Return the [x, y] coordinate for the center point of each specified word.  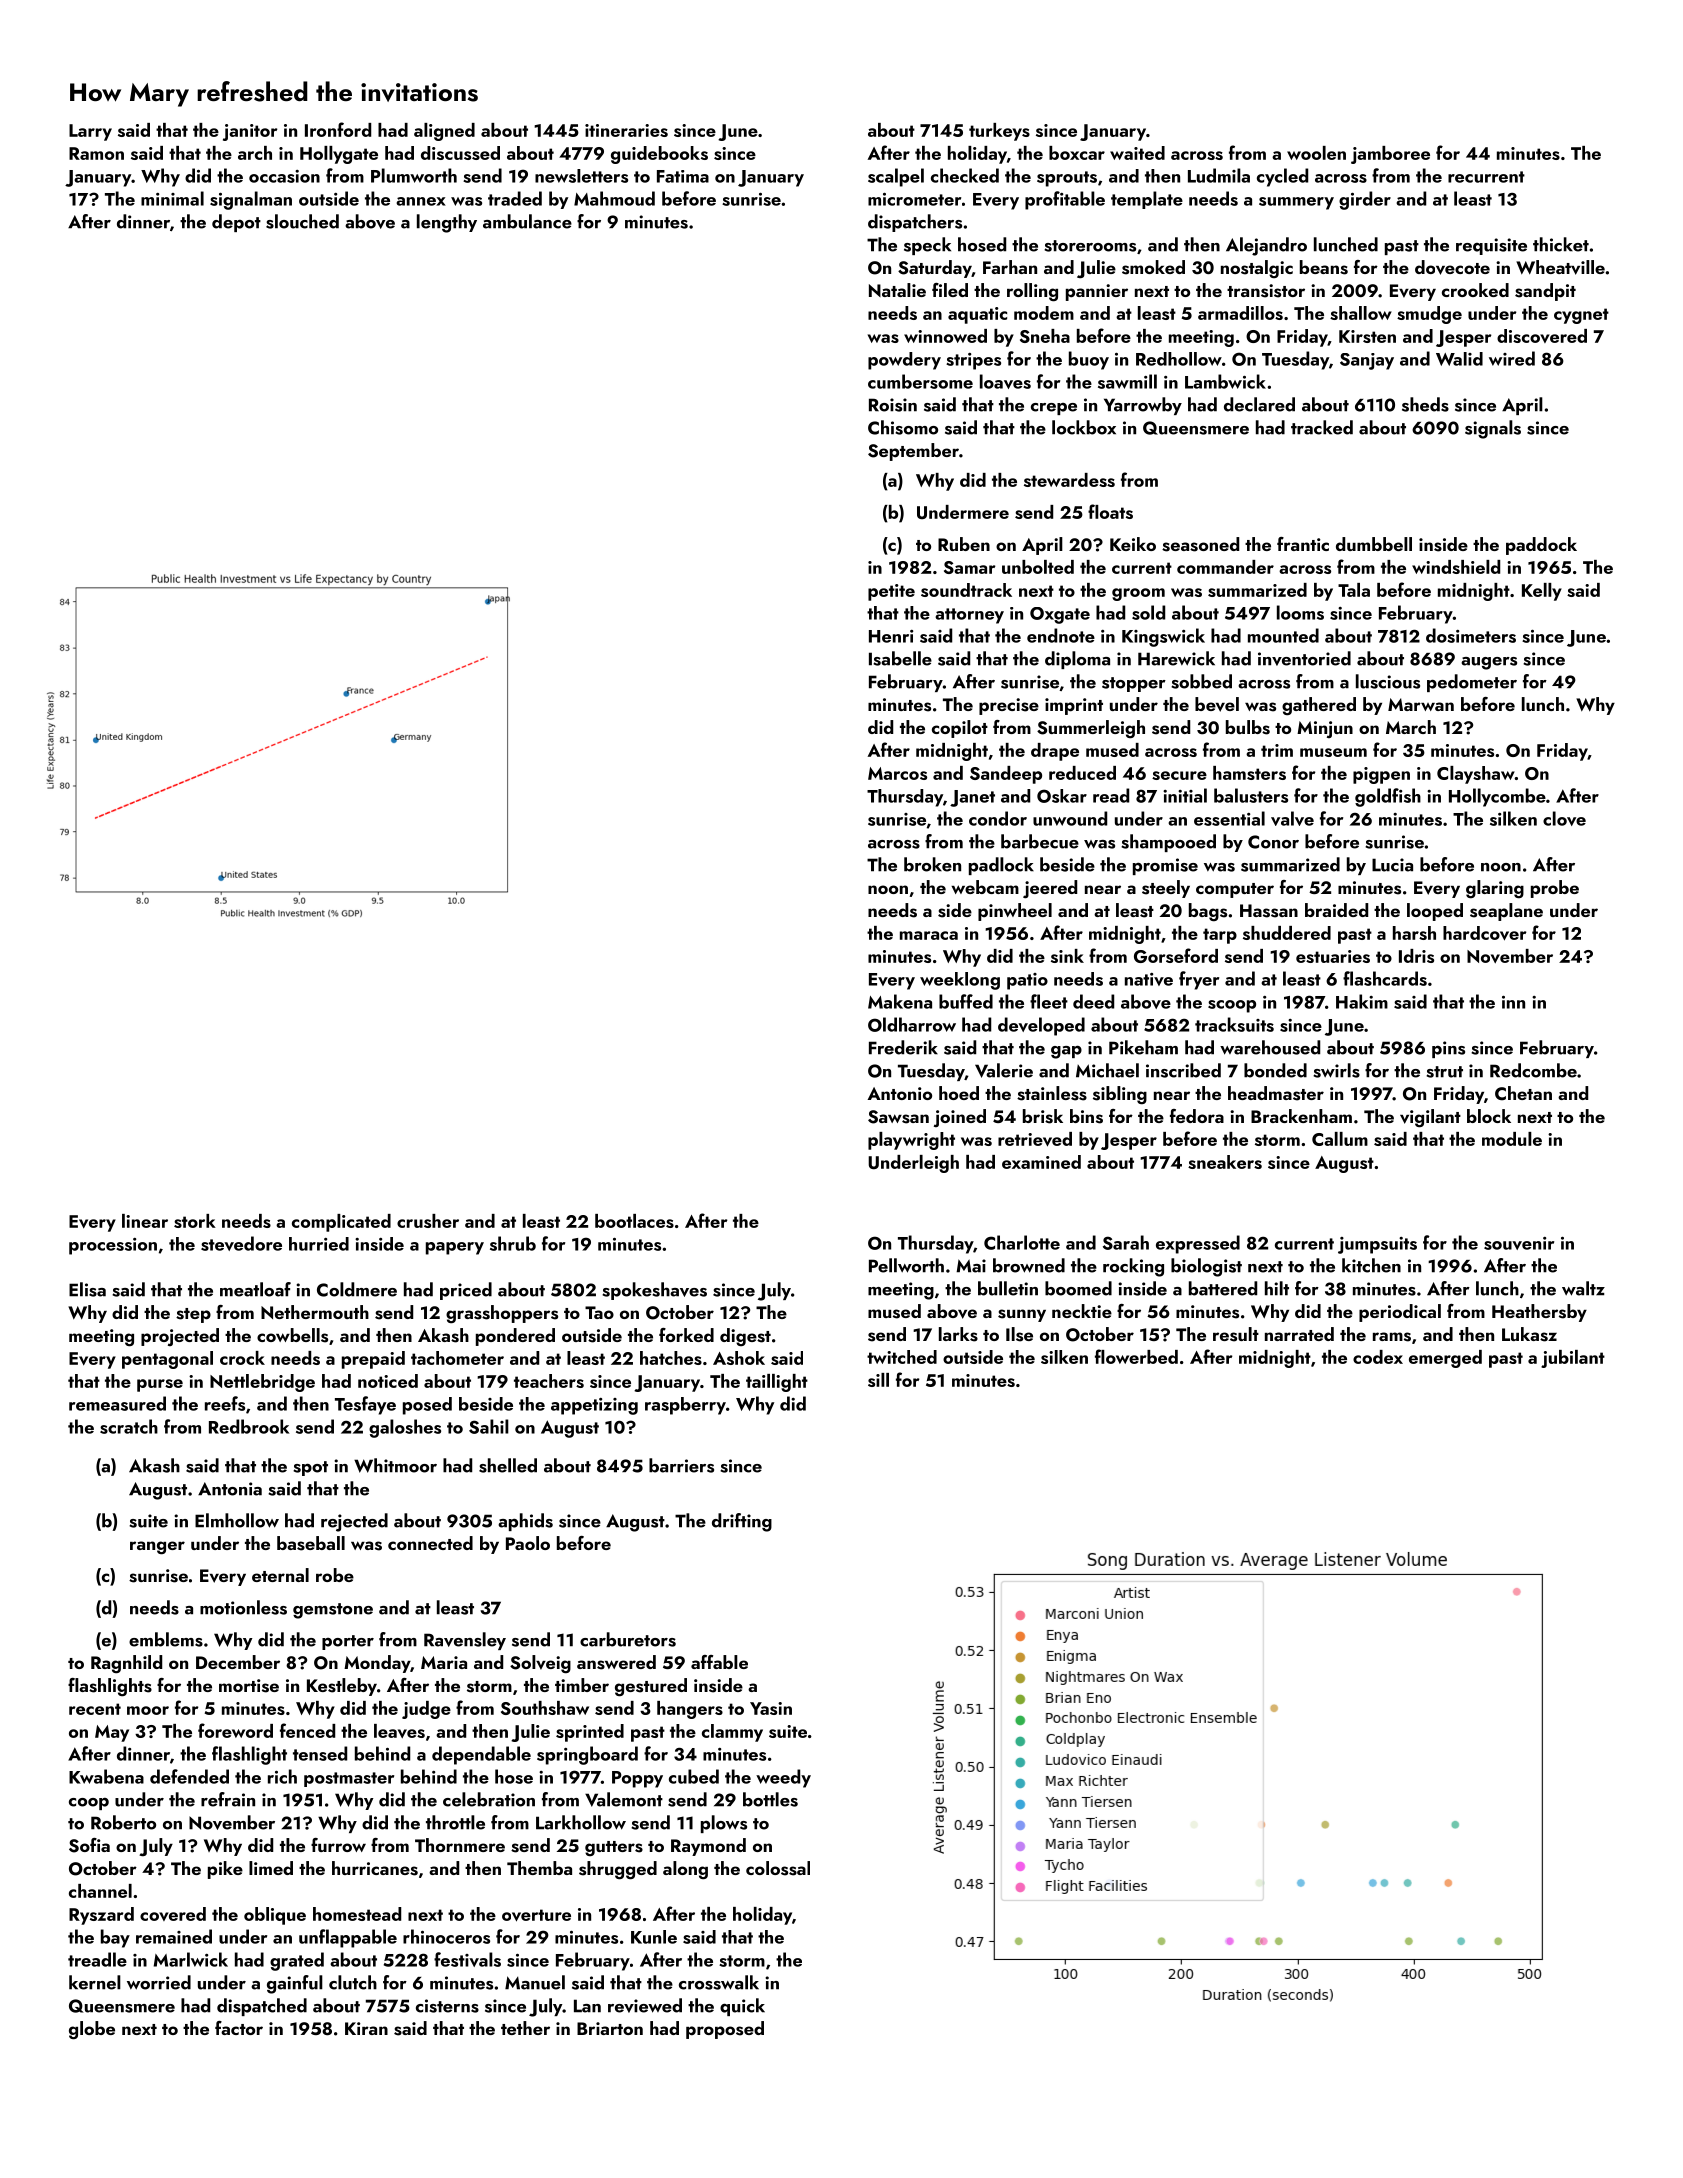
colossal [778, 1868]
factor [239, 2028]
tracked [1322, 427]
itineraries [626, 130]
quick [742, 2007]
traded [515, 198]
